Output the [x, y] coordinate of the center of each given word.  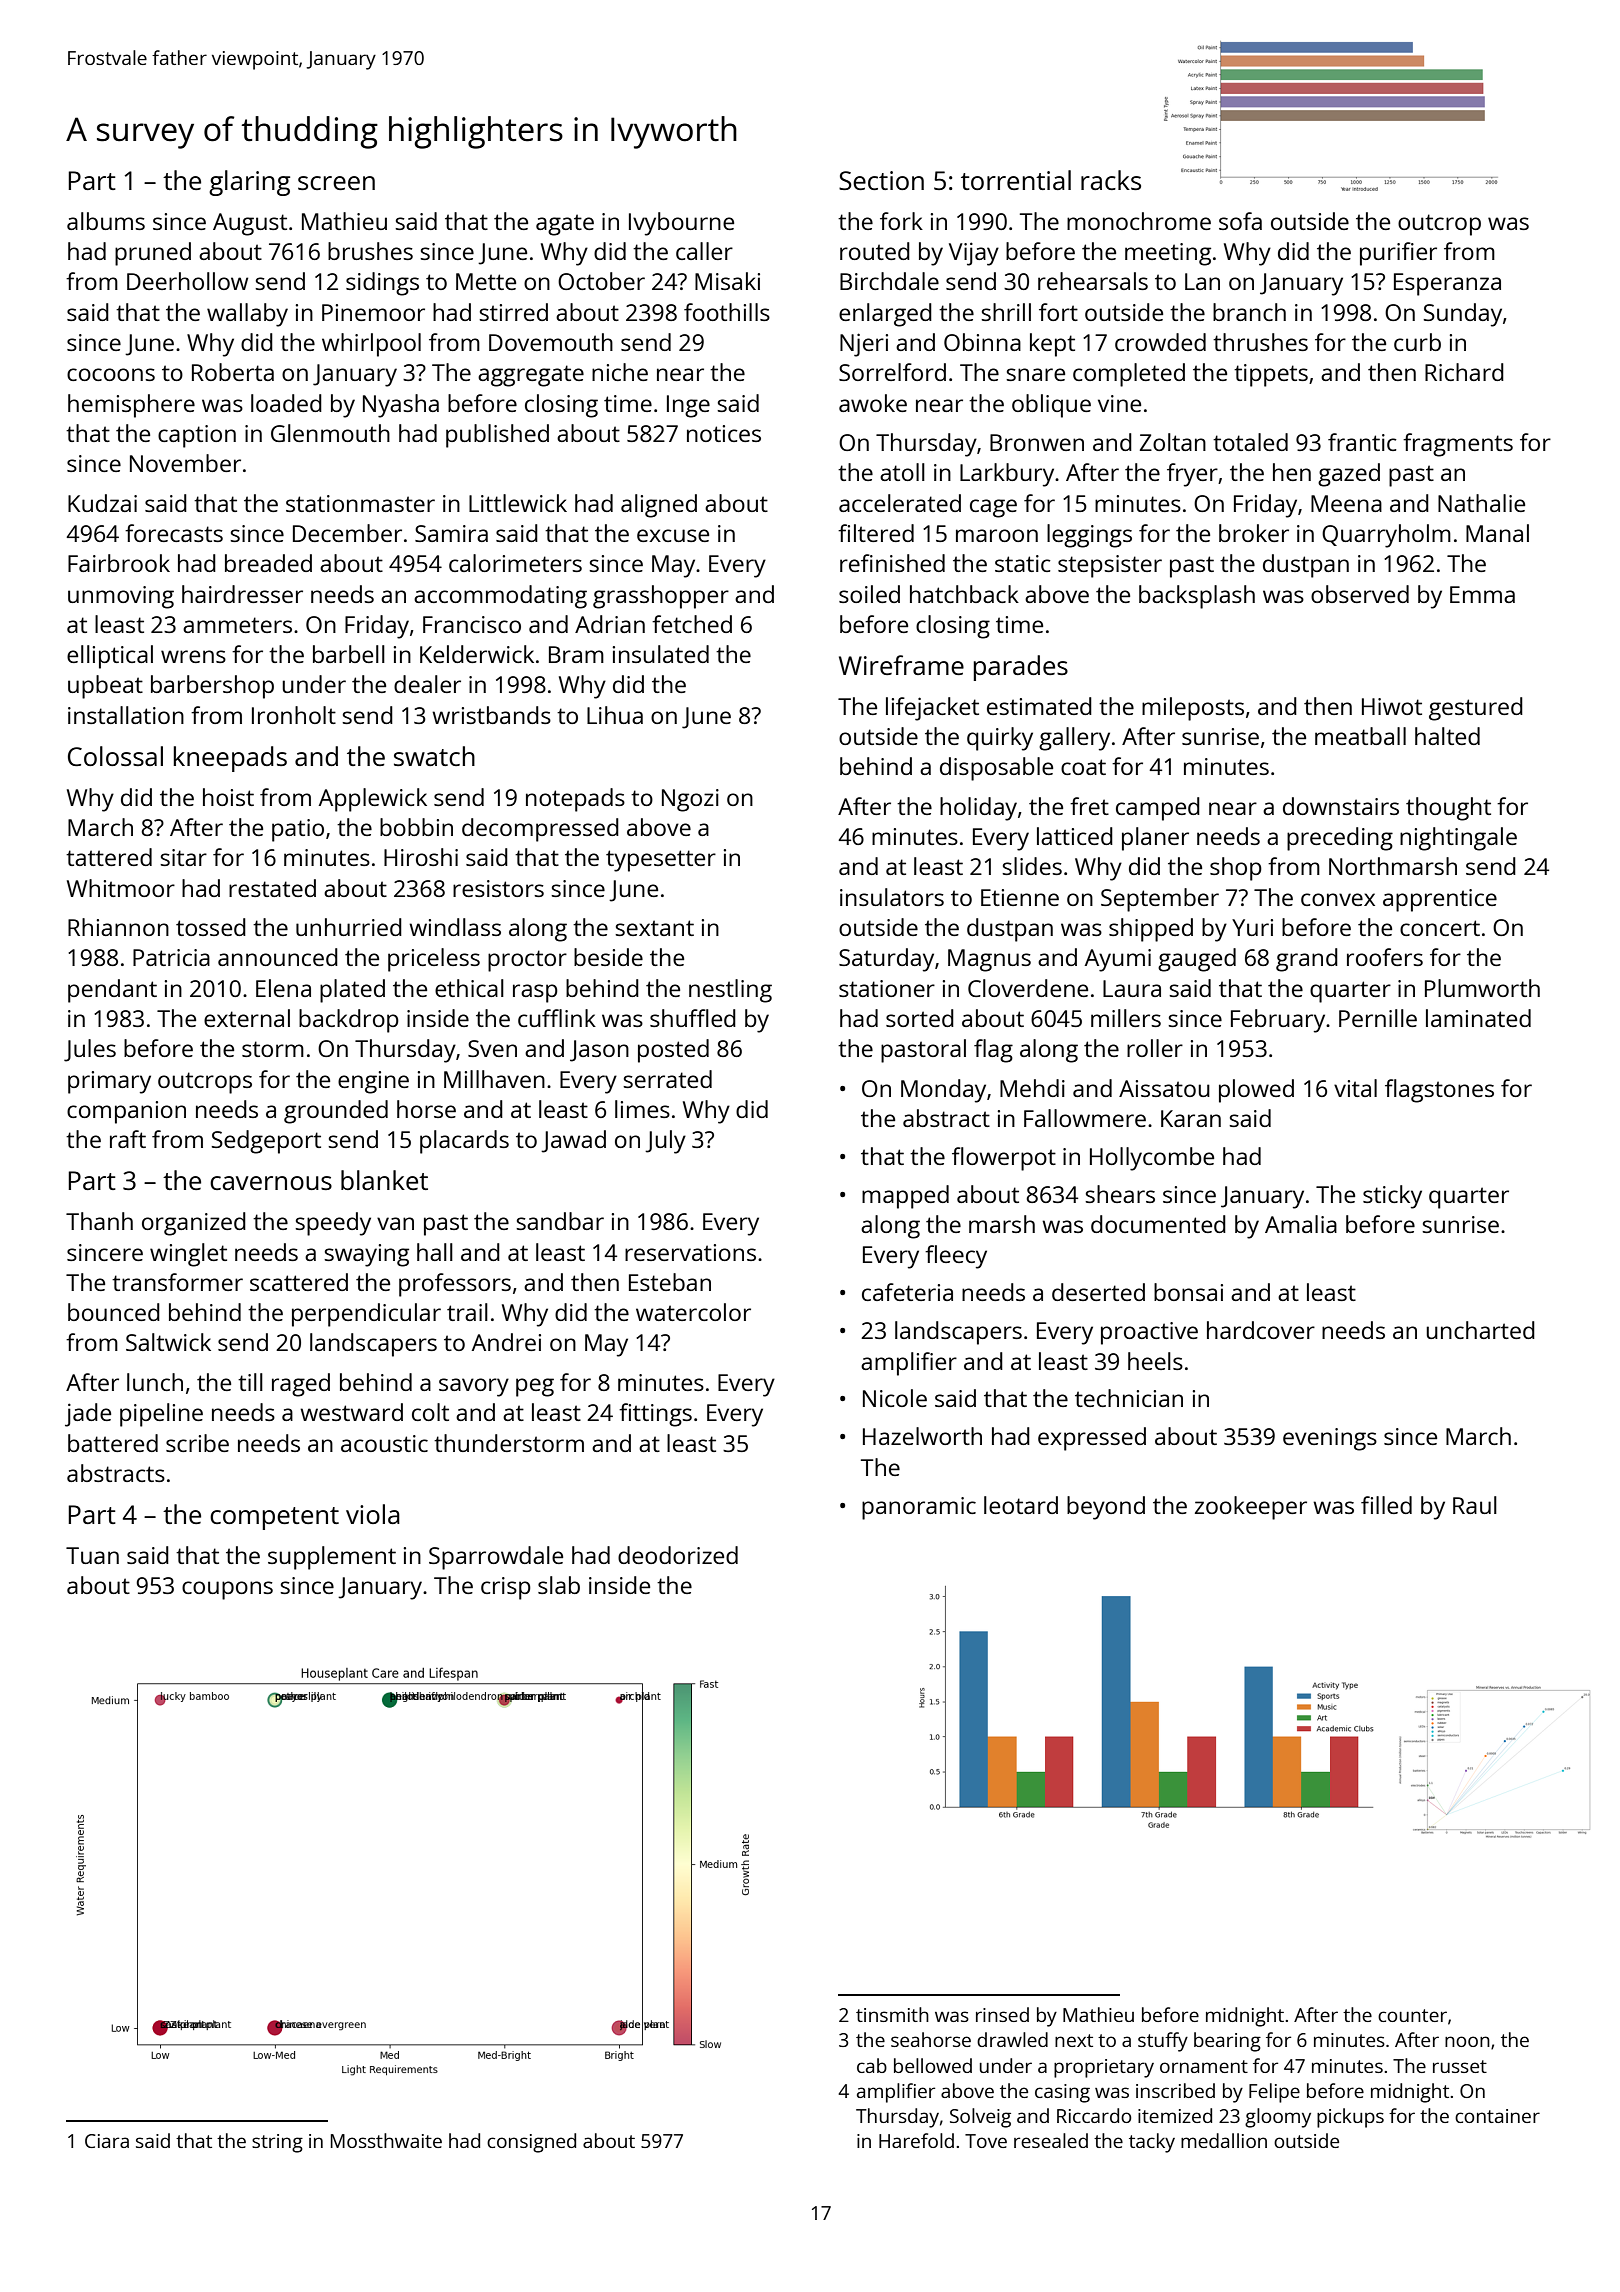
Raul [1475, 1505]
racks [1111, 180]
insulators [892, 897]
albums [106, 221]
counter [1412, 2015]
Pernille [1378, 1018]
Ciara [107, 2141]
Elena [283, 988]
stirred [513, 312]
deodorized [678, 1555]
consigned [531, 2143]
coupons [227, 1590]
